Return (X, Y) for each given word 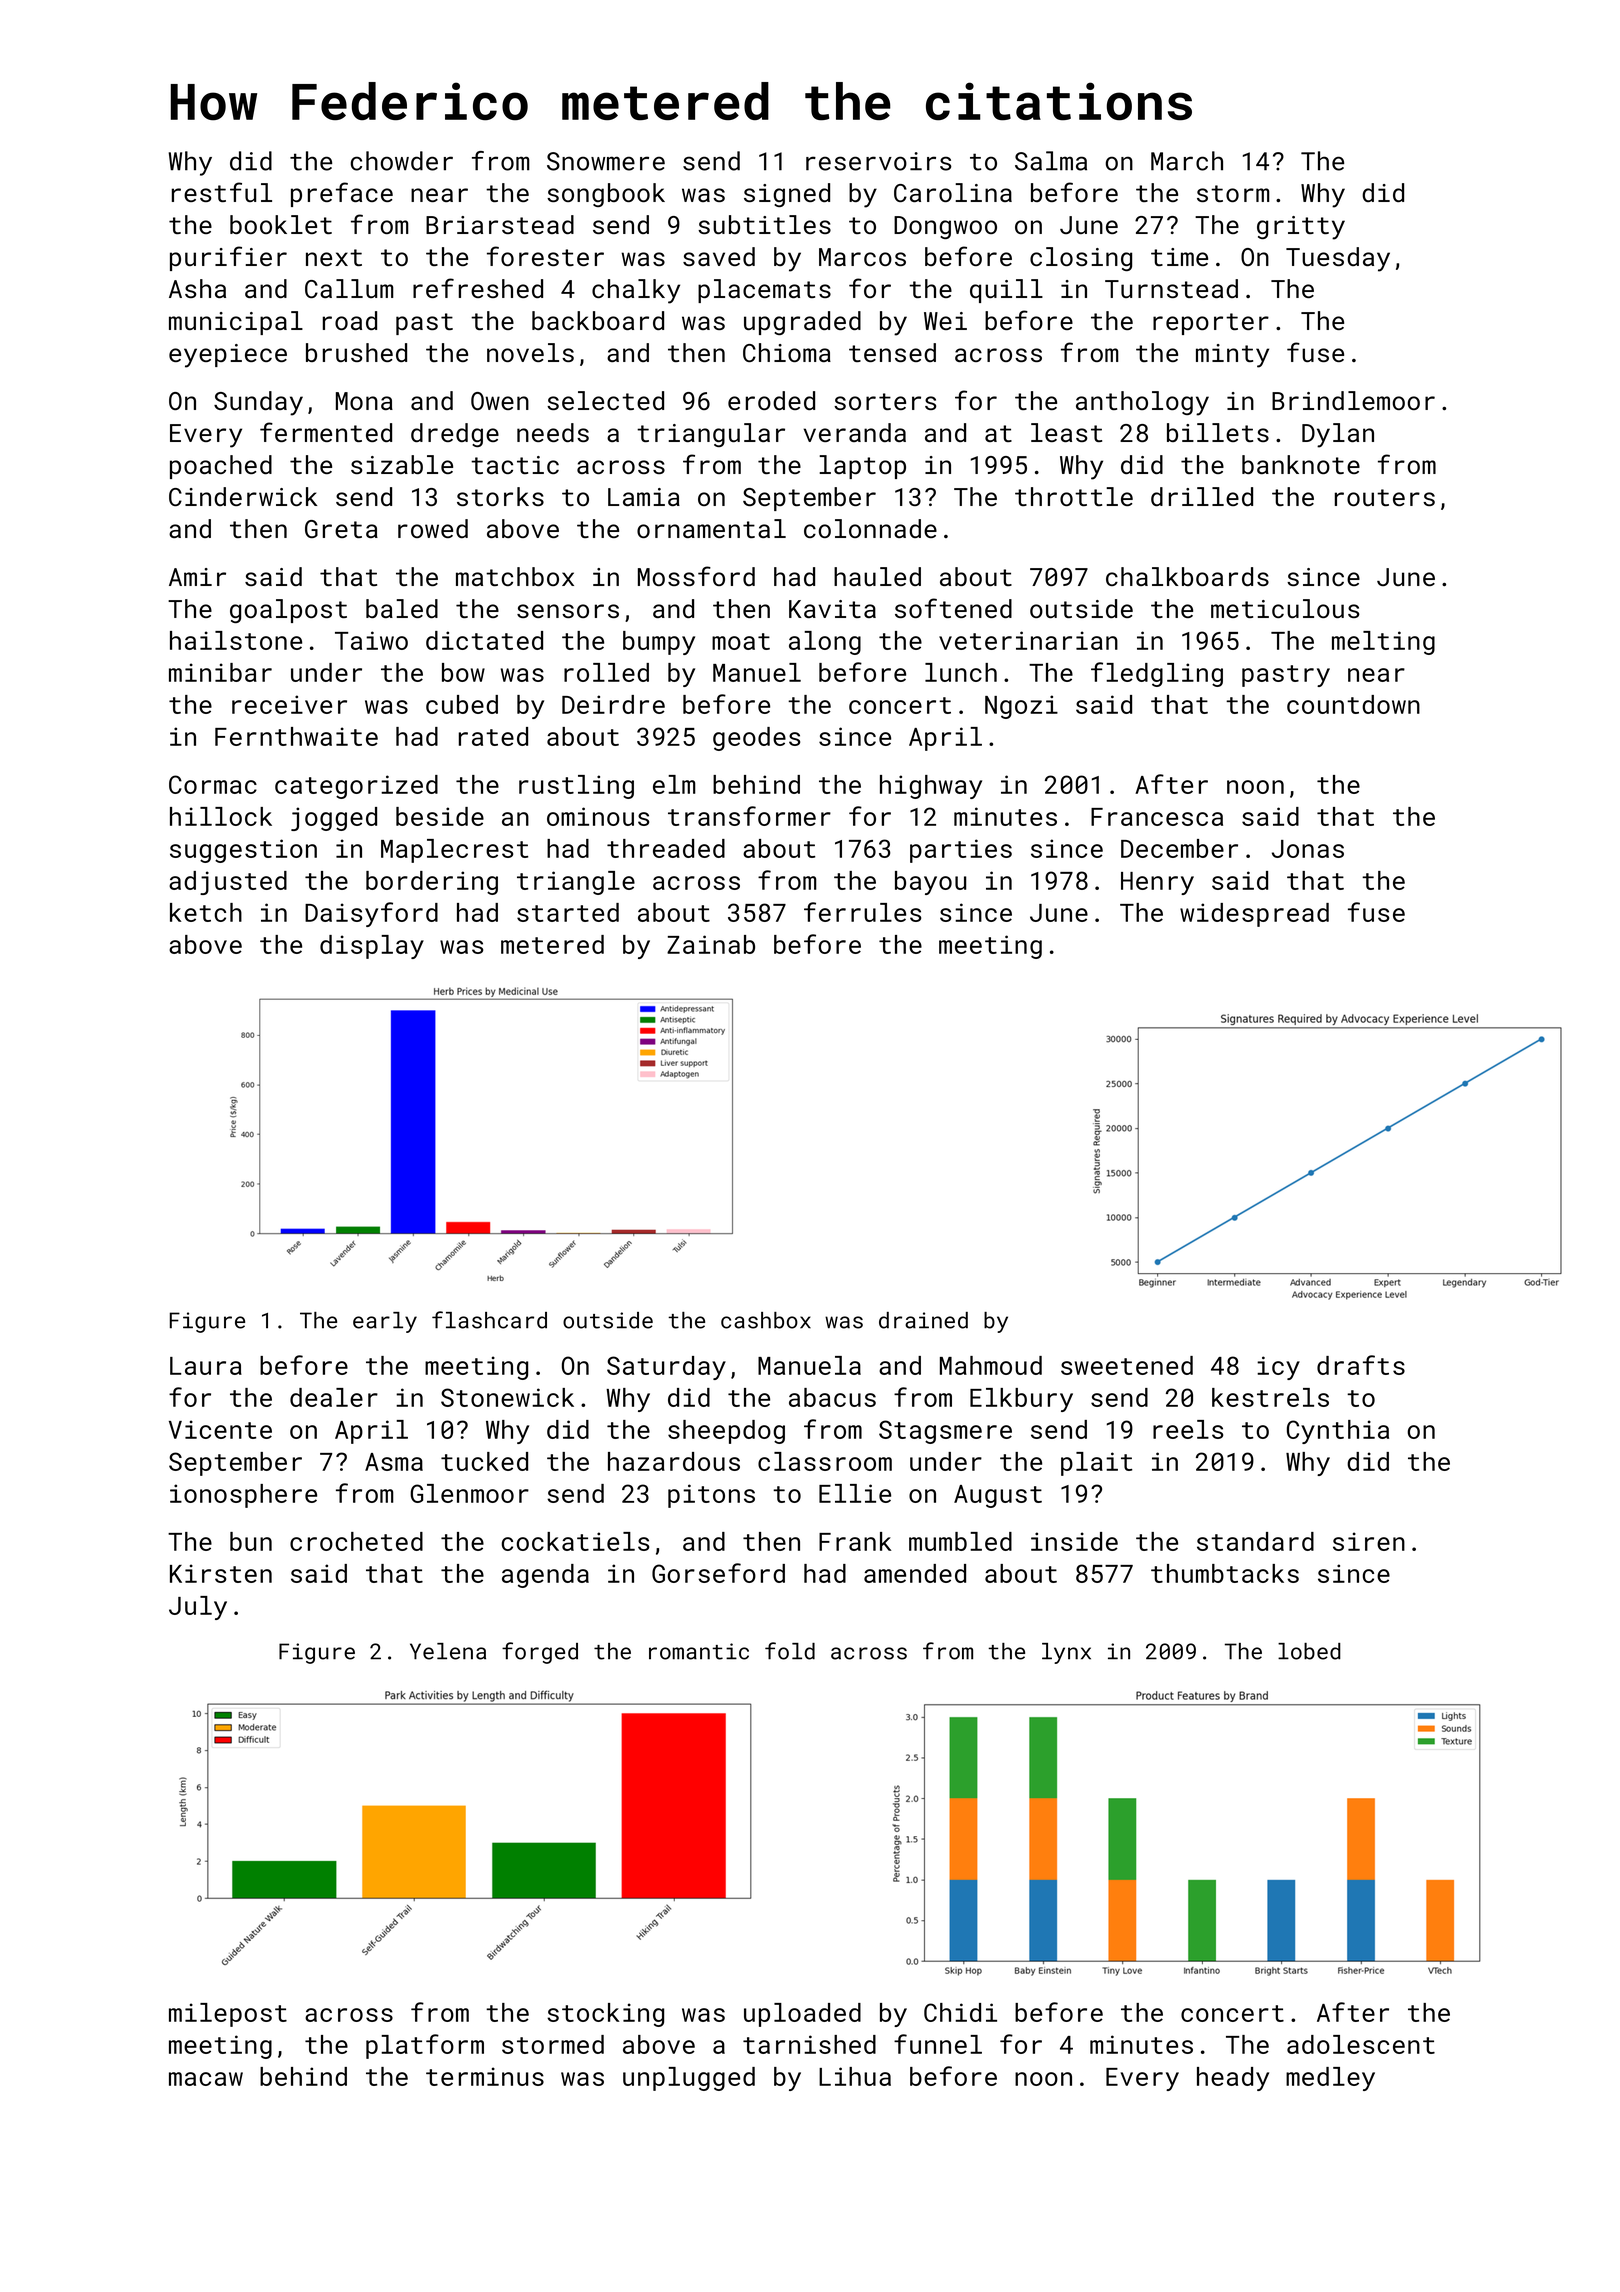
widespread (1254, 915)
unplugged (689, 2079)
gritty (1301, 228)
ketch (206, 912)
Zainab (711, 944)
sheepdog (726, 1432)
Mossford (696, 576)
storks (500, 496)
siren (1369, 1541)
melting (1383, 643)
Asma (394, 1462)
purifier (228, 258)
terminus (485, 2076)
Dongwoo (945, 227)
